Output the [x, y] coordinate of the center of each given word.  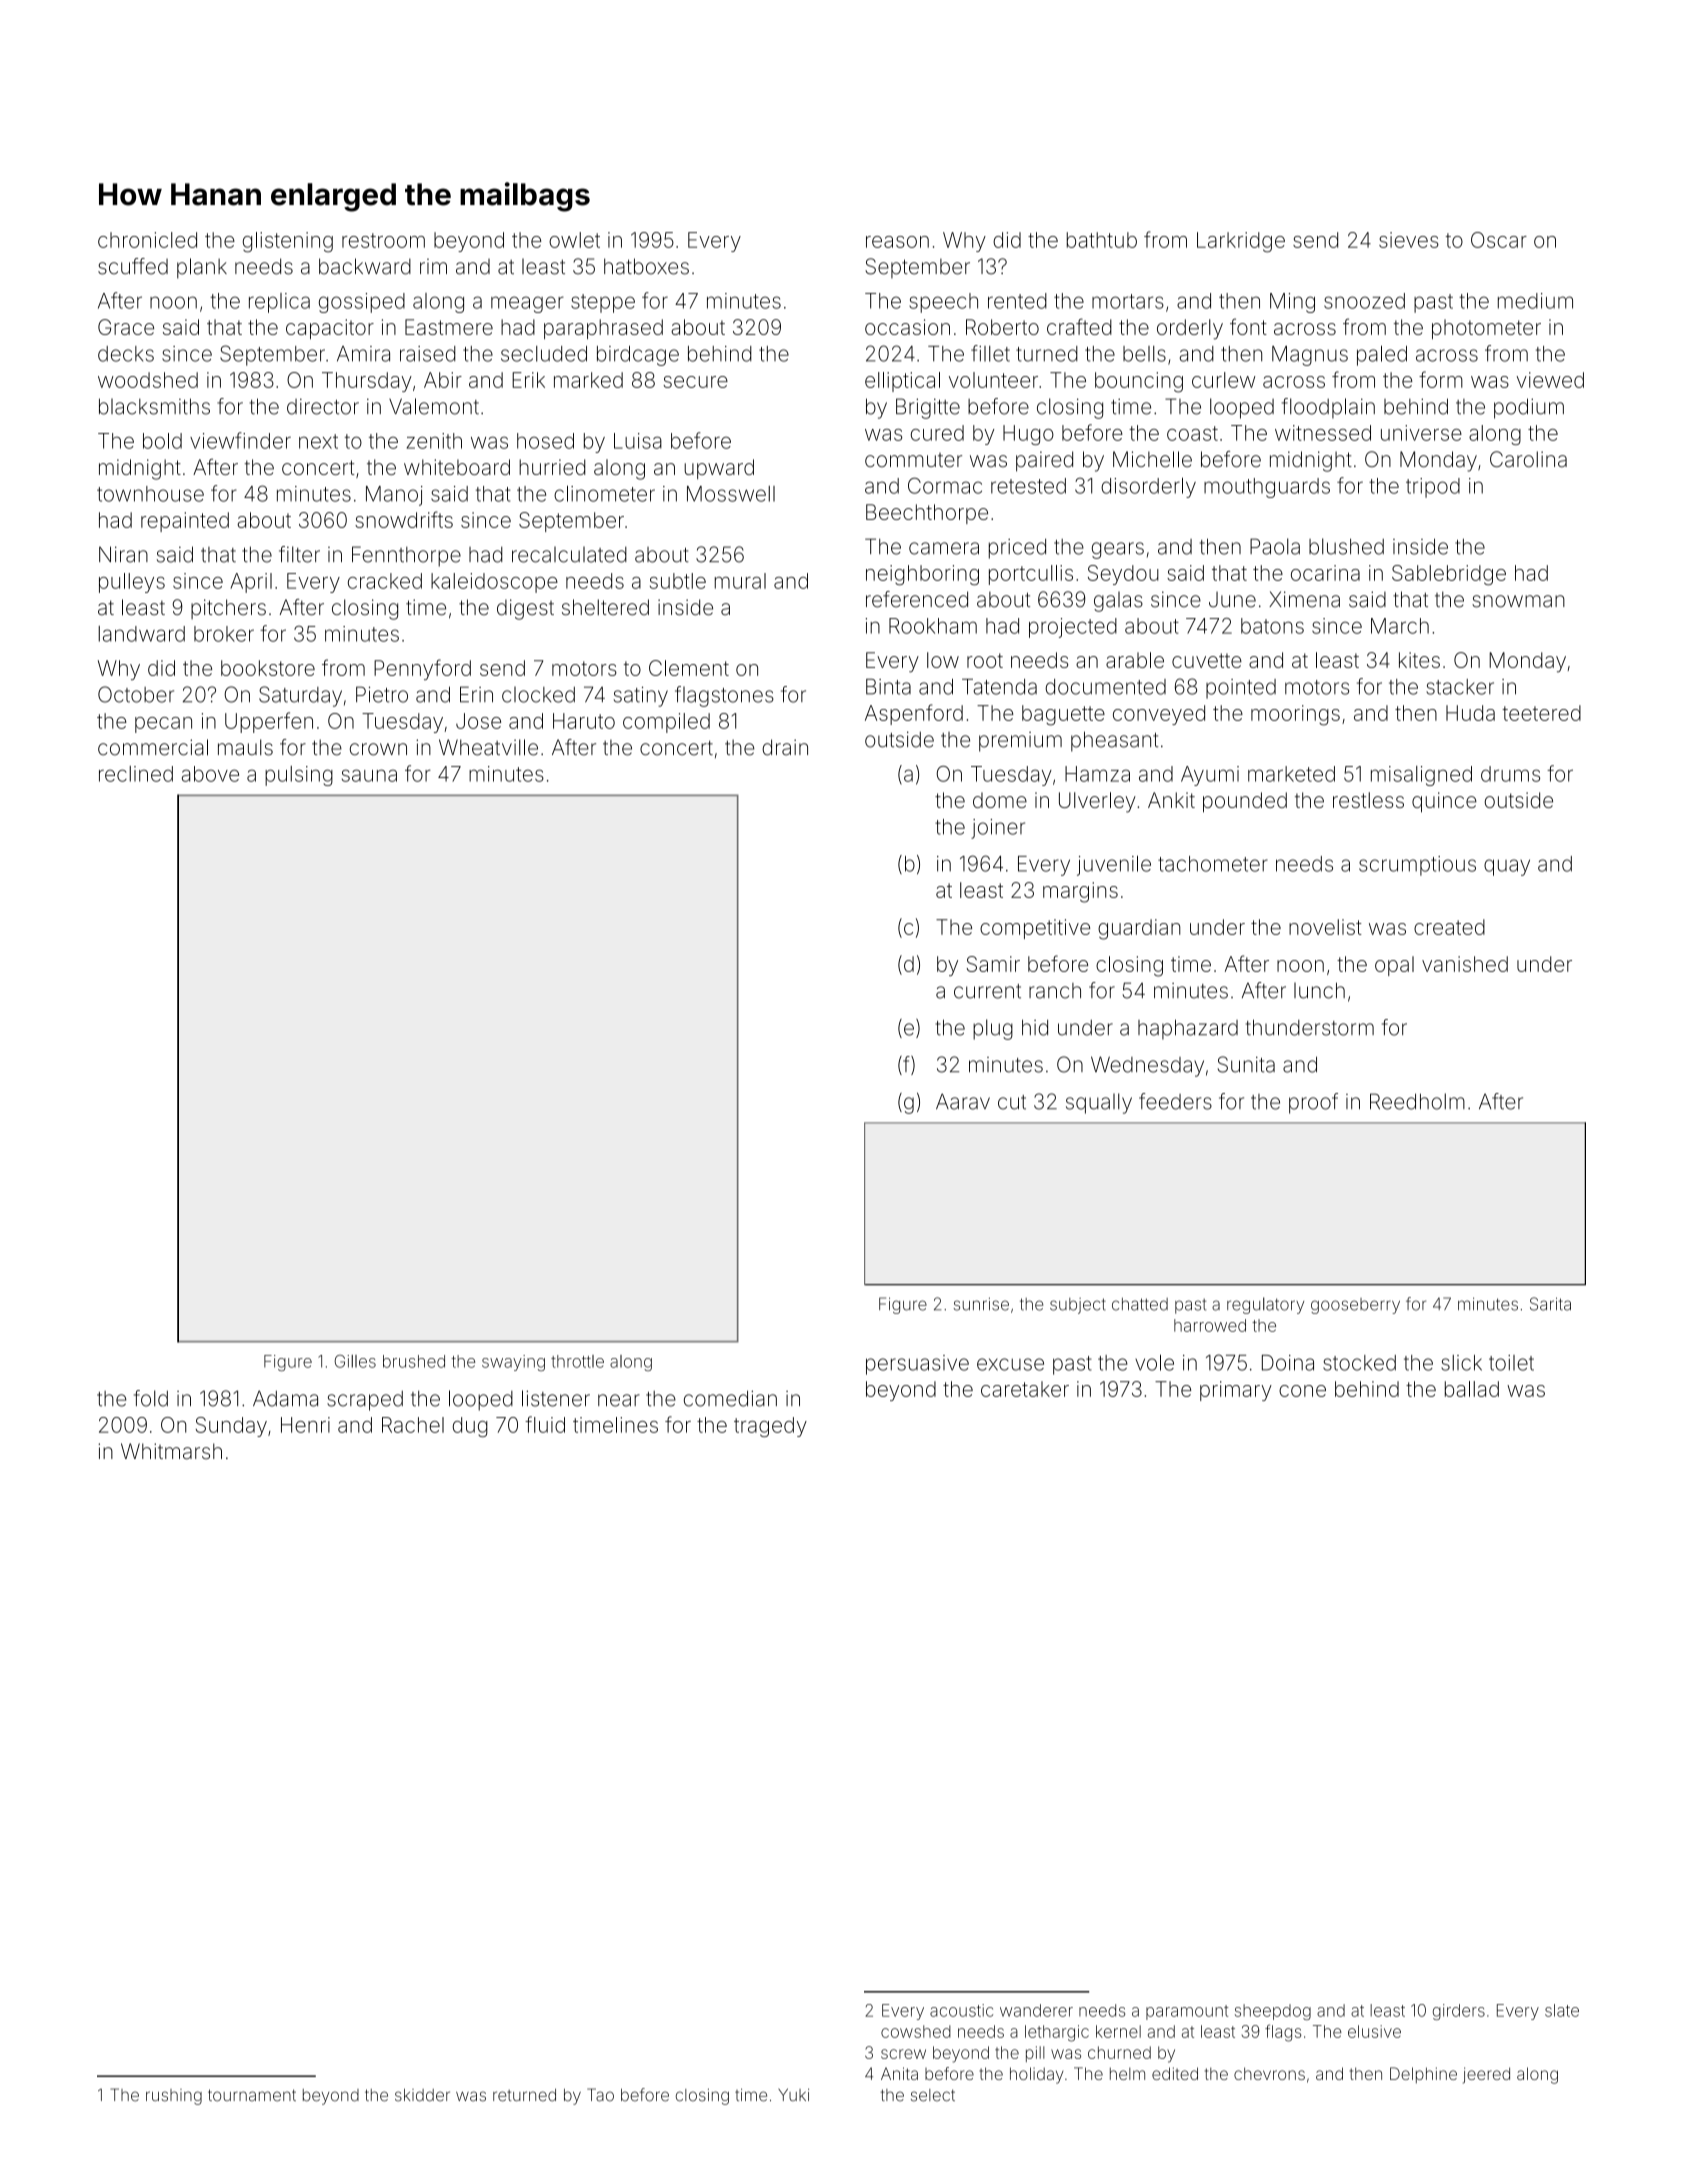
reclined [136, 774]
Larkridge [1241, 242]
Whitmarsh [171, 1451]
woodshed [148, 380]
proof [1313, 1103]
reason [897, 242]
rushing [174, 2097]
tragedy [770, 1427]
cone [1302, 1391]
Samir [993, 964]
